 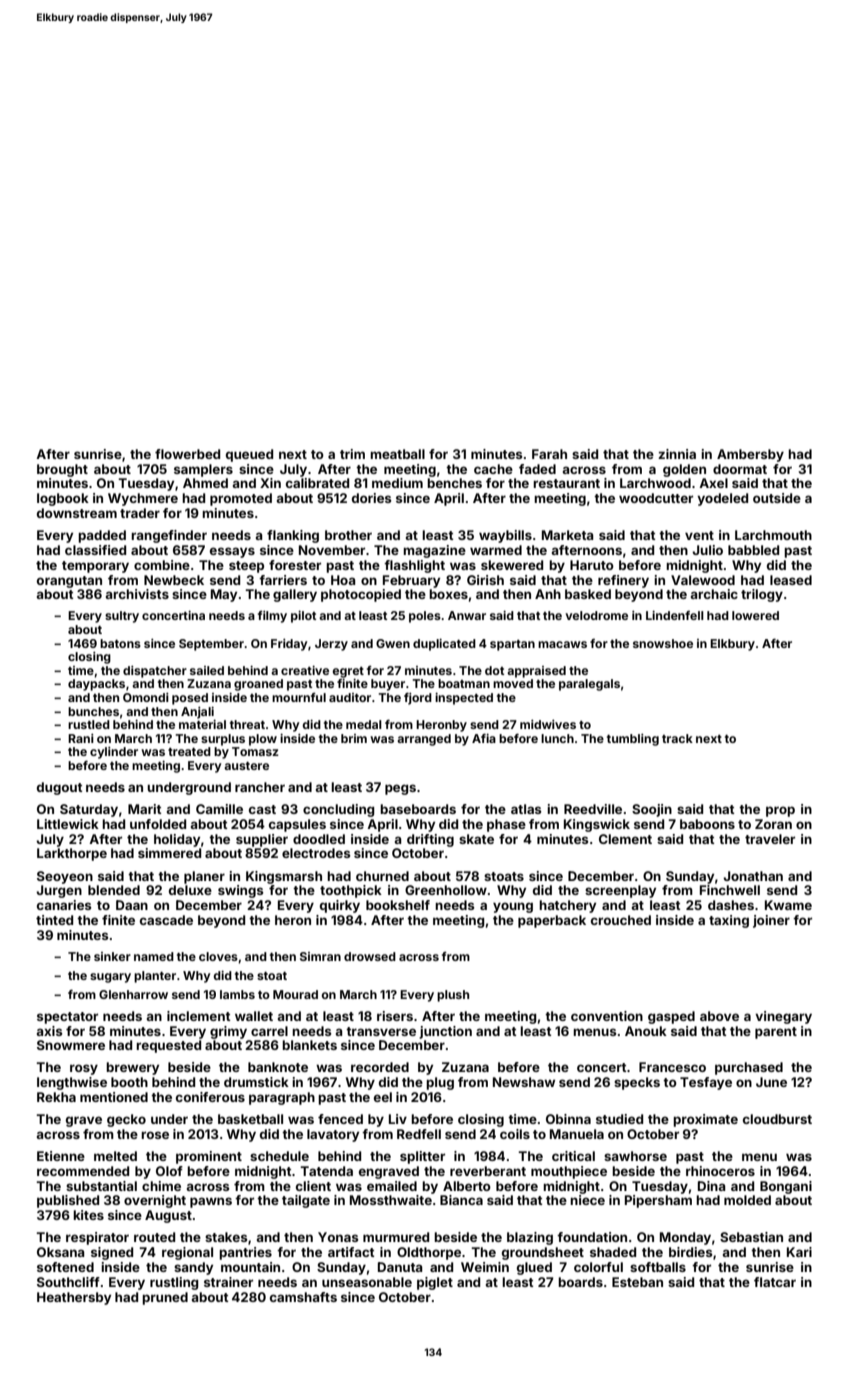 I want to click on Gwen, so click(x=393, y=643).
